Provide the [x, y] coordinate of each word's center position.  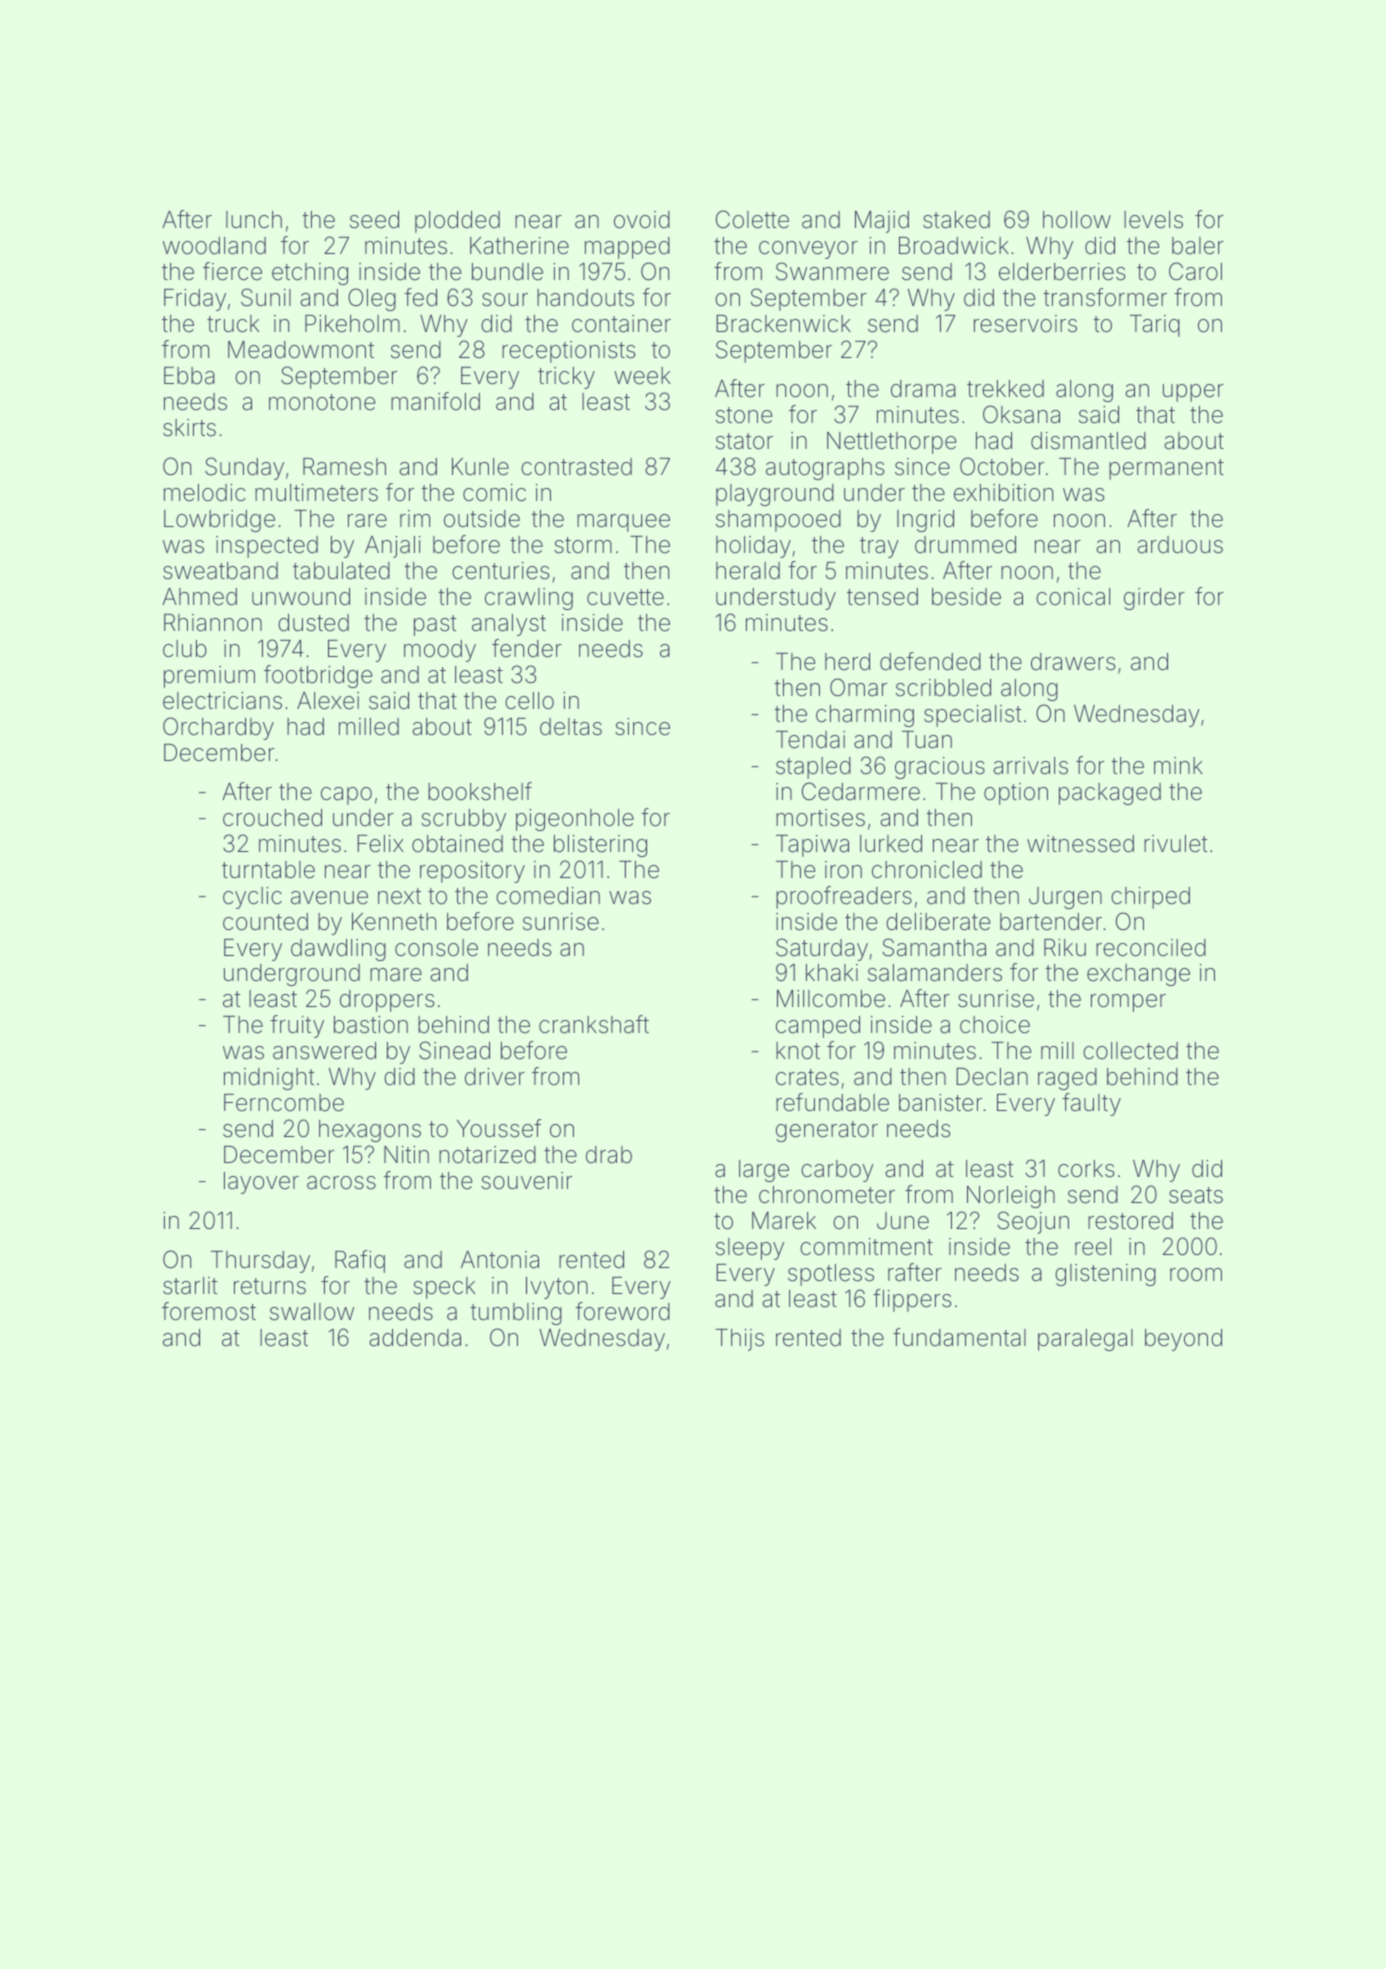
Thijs [739, 1340]
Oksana [1021, 414]
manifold [435, 401]
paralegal [1085, 1340]
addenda [415, 1338]
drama [923, 389]
